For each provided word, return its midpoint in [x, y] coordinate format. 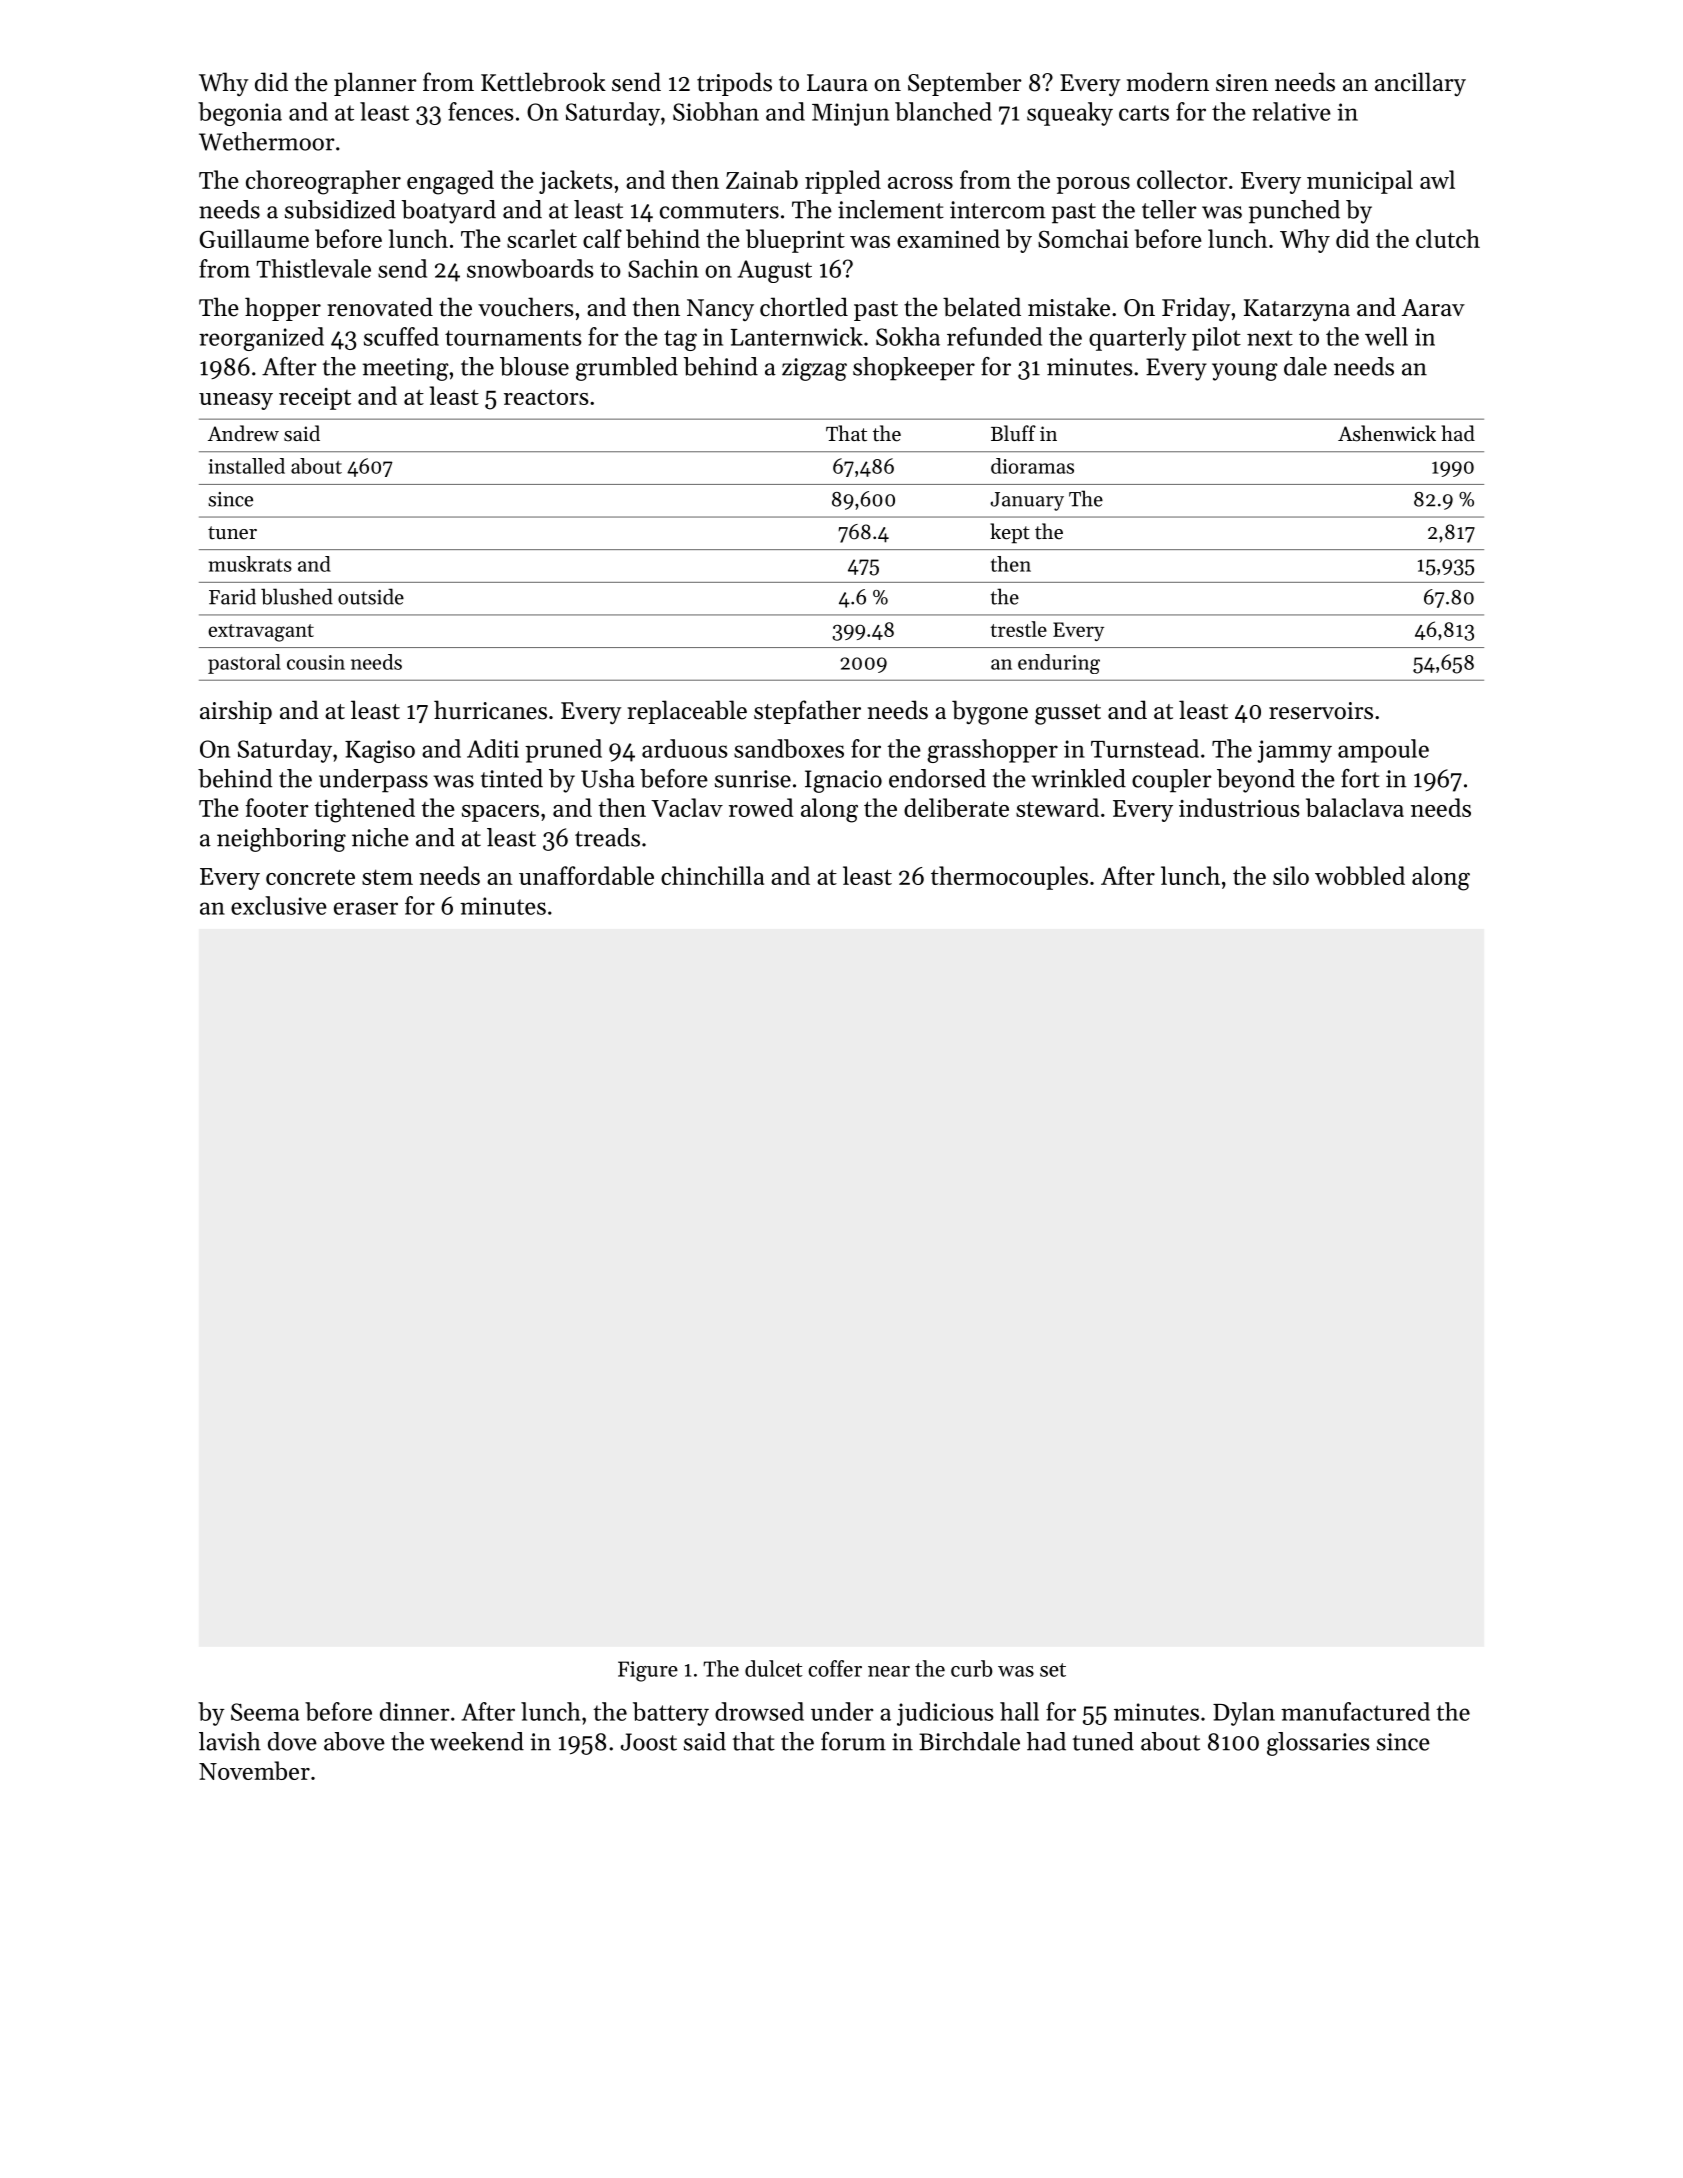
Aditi [493, 748]
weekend [477, 1741]
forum [853, 1741]
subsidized [340, 209]
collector [1182, 179]
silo [1291, 875]
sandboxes [789, 748]
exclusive [279, 905]
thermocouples [1009, 878]
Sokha [908, 336]
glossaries [1318, 1744]
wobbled [1360, 875]
